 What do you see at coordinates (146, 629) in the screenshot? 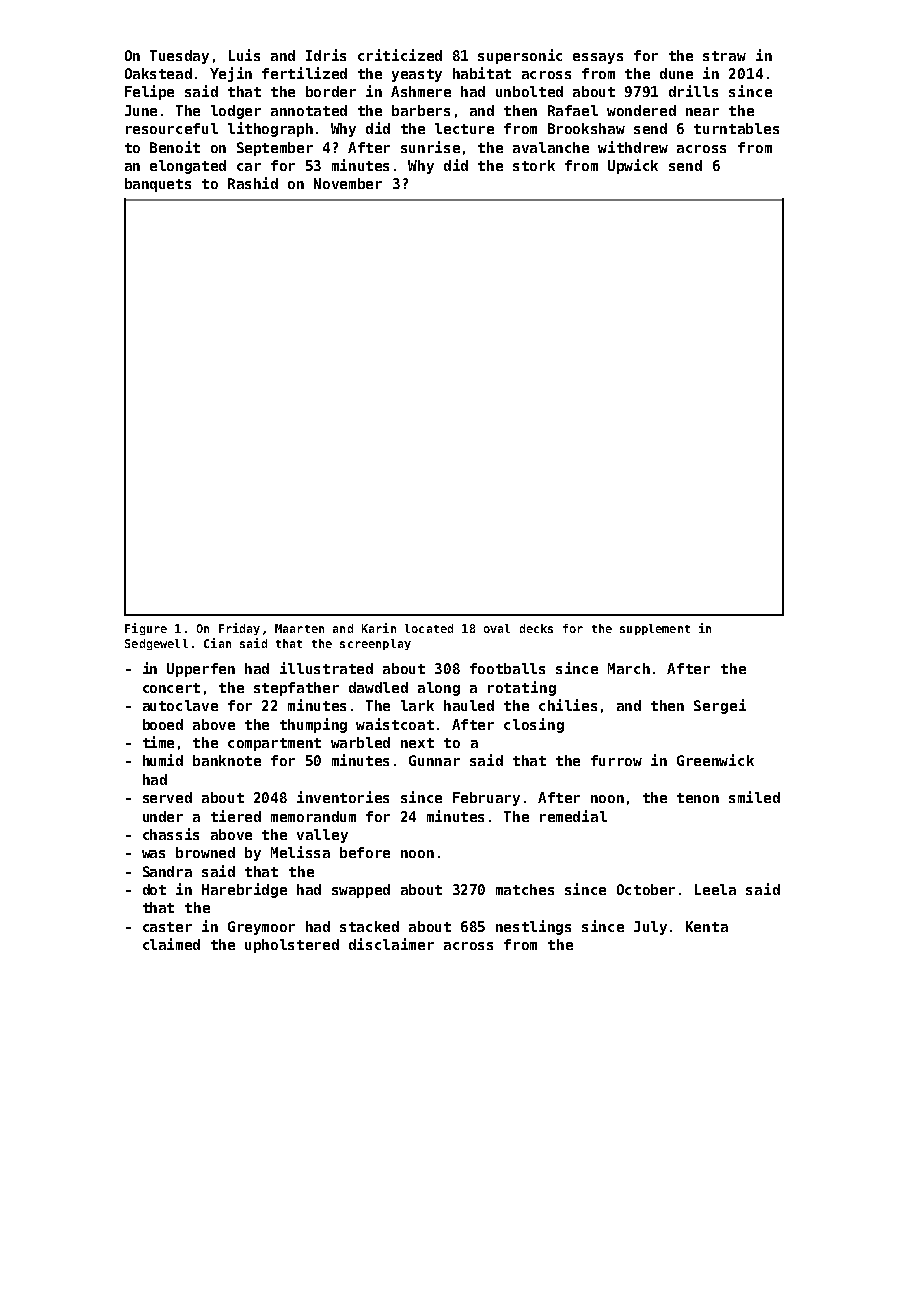
I see `Figure` at bounding box center [146, 629].
